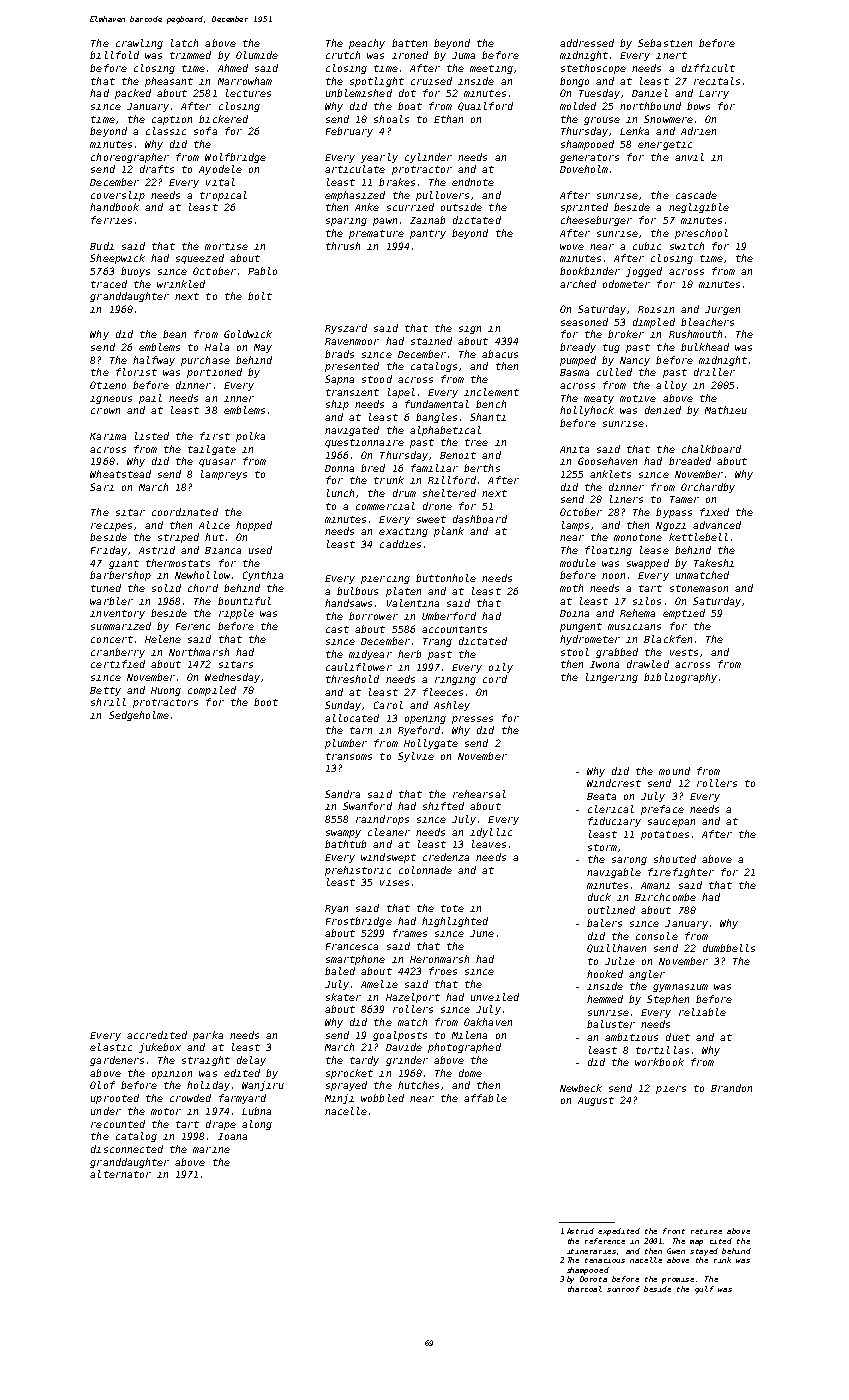 The width and height of the document is (849, 1400). Describe the element at coordinates (118, 196) in the document. I see `coverslip` at that location.
